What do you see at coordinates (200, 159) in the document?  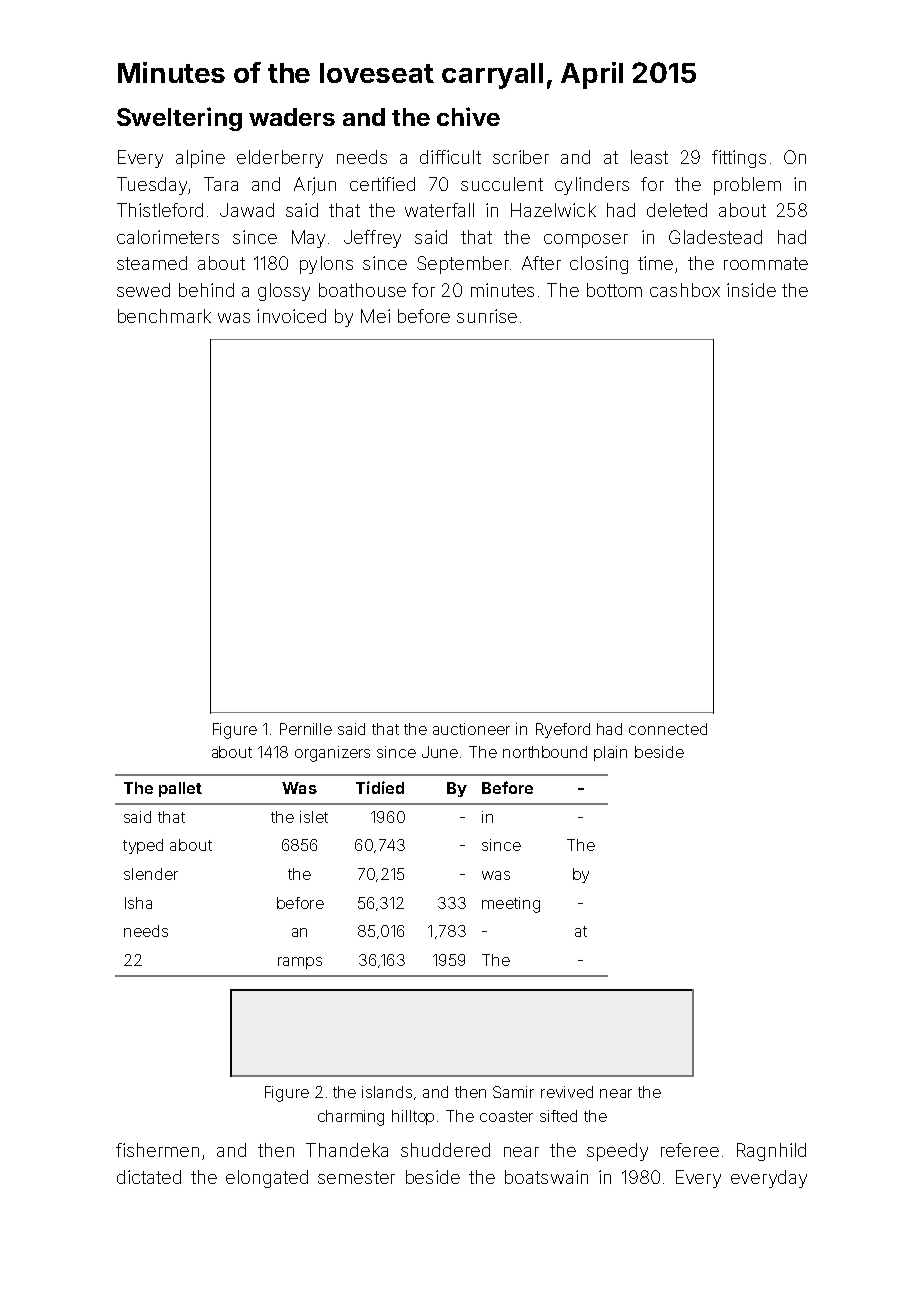 I see `alpine` at bounding box center [200, 159].
